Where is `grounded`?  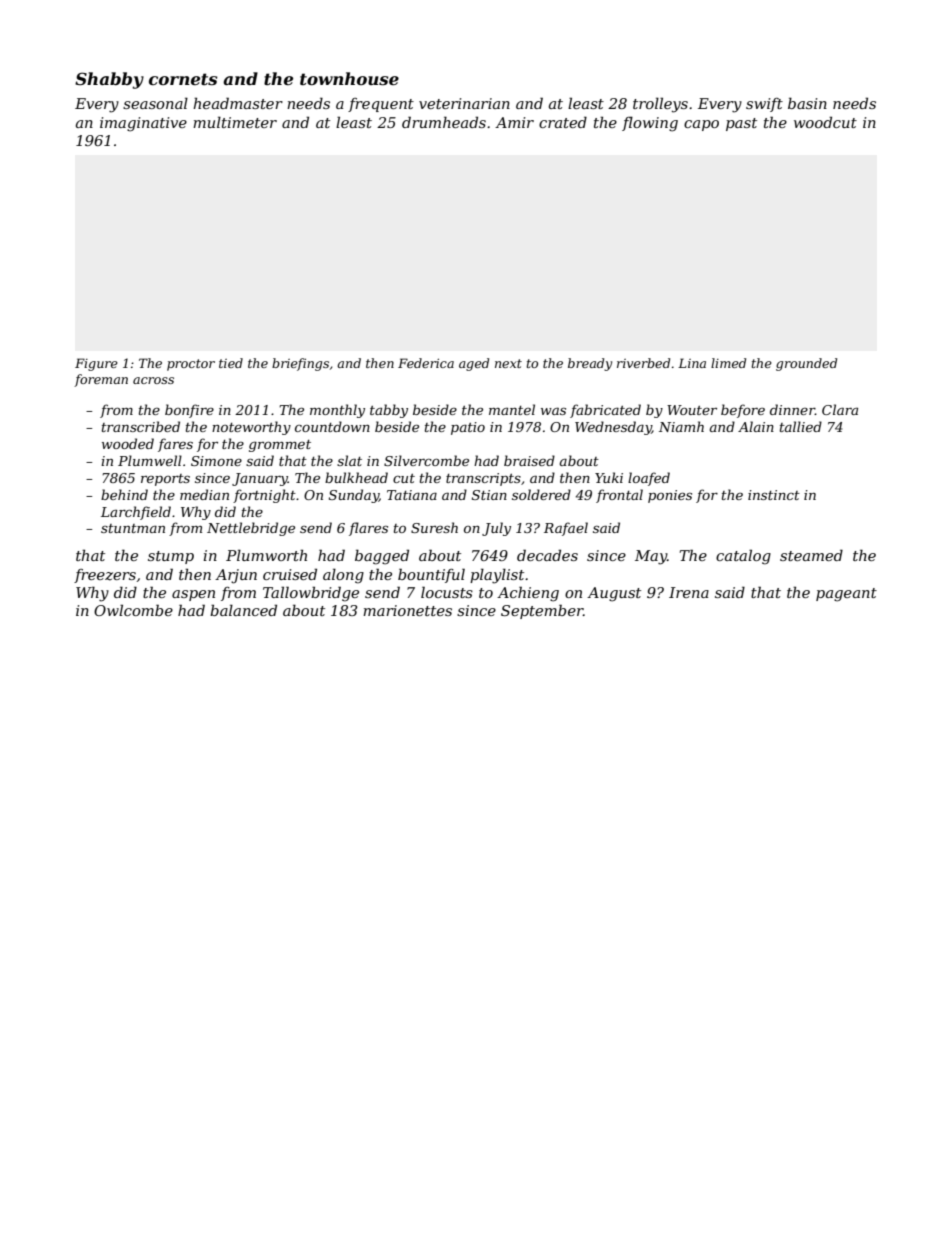 grounded is located at coordinates (806, 364).
